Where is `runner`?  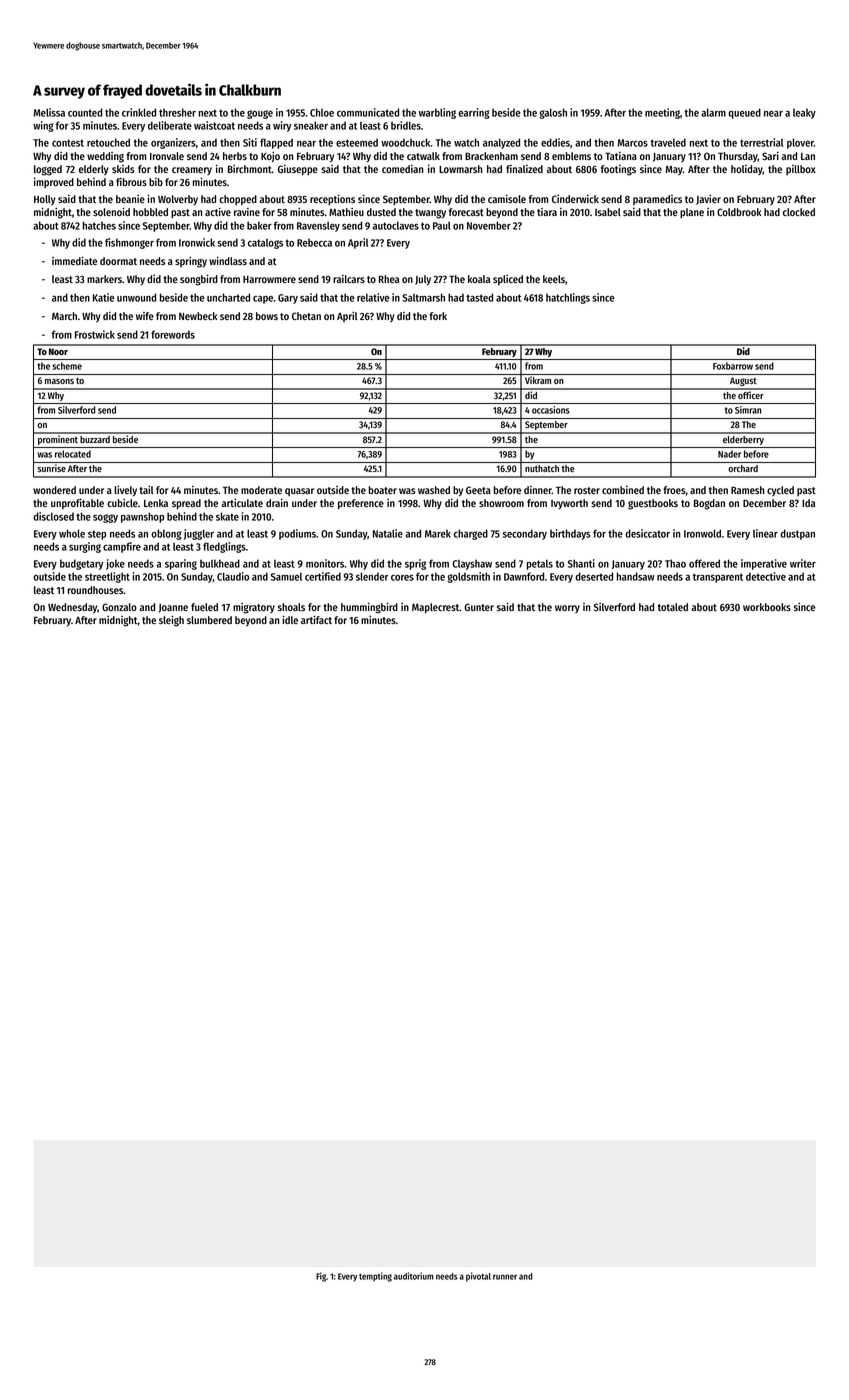
runner is located at coordinates (505, 1277).
